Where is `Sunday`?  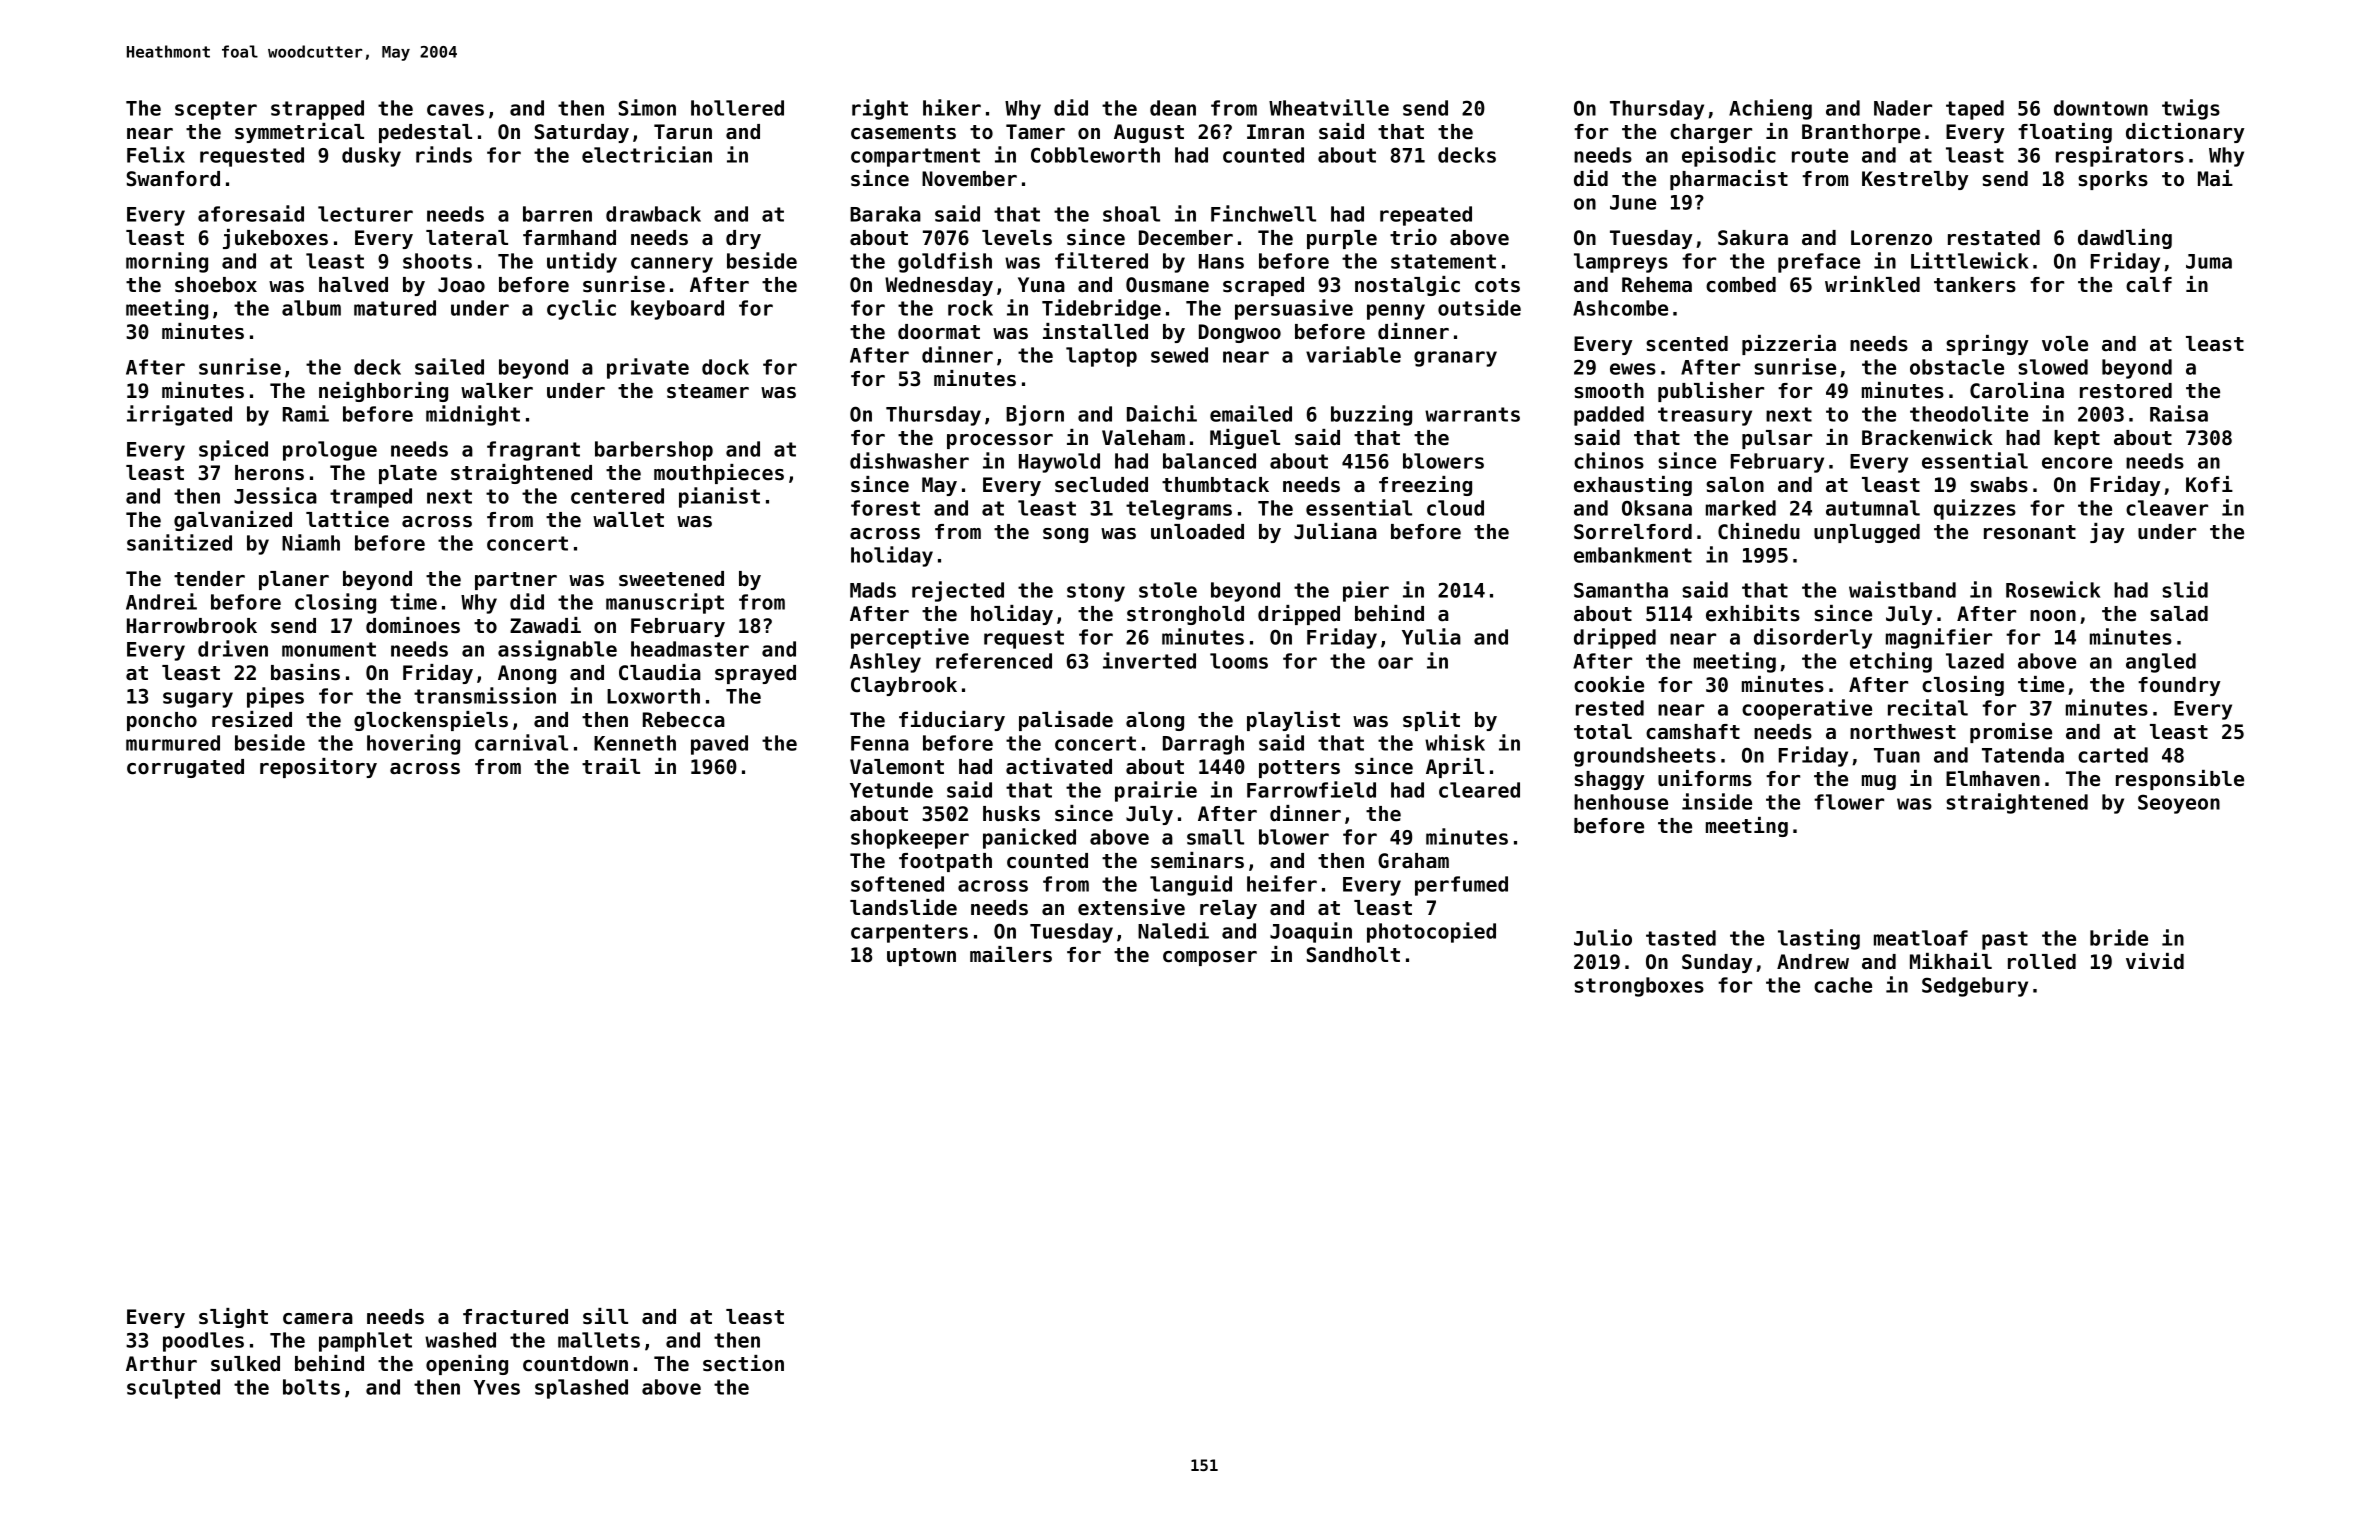 Sunday is located at coordinates (1717, 963).
